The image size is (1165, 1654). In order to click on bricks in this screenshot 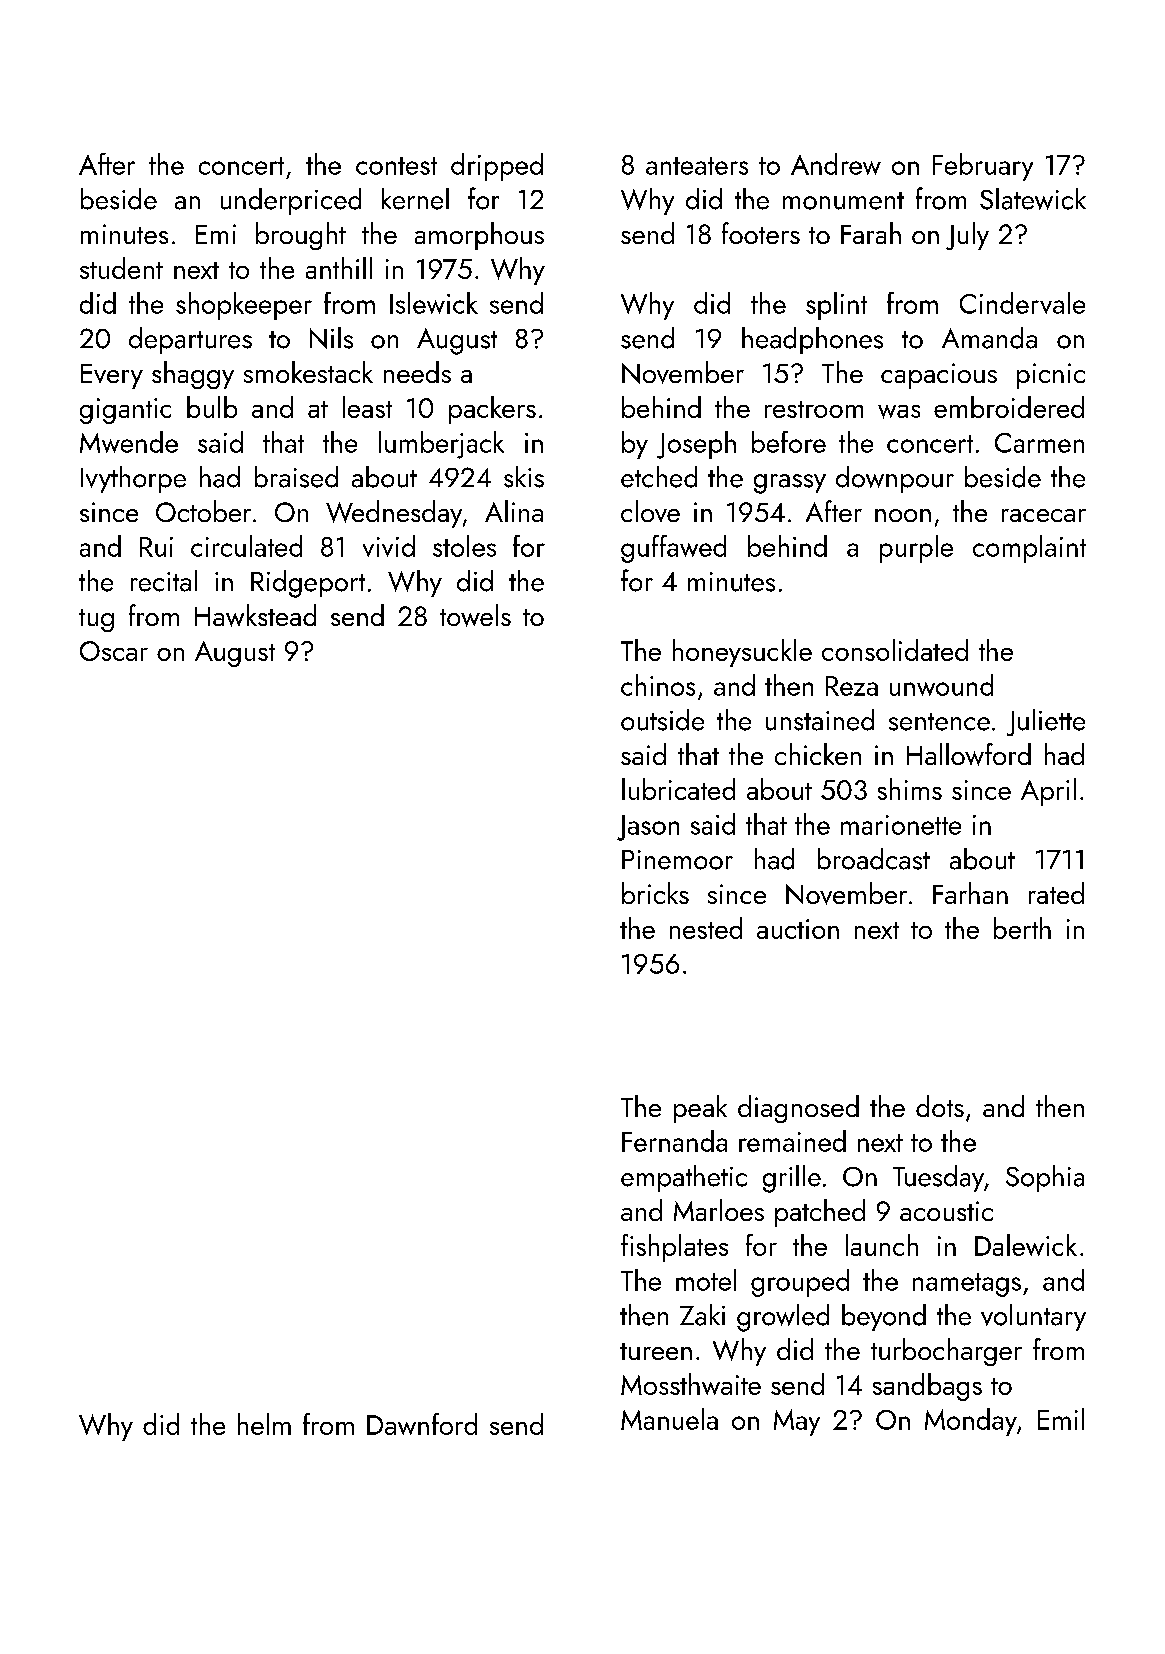, I will do `click(655, 893)`.
